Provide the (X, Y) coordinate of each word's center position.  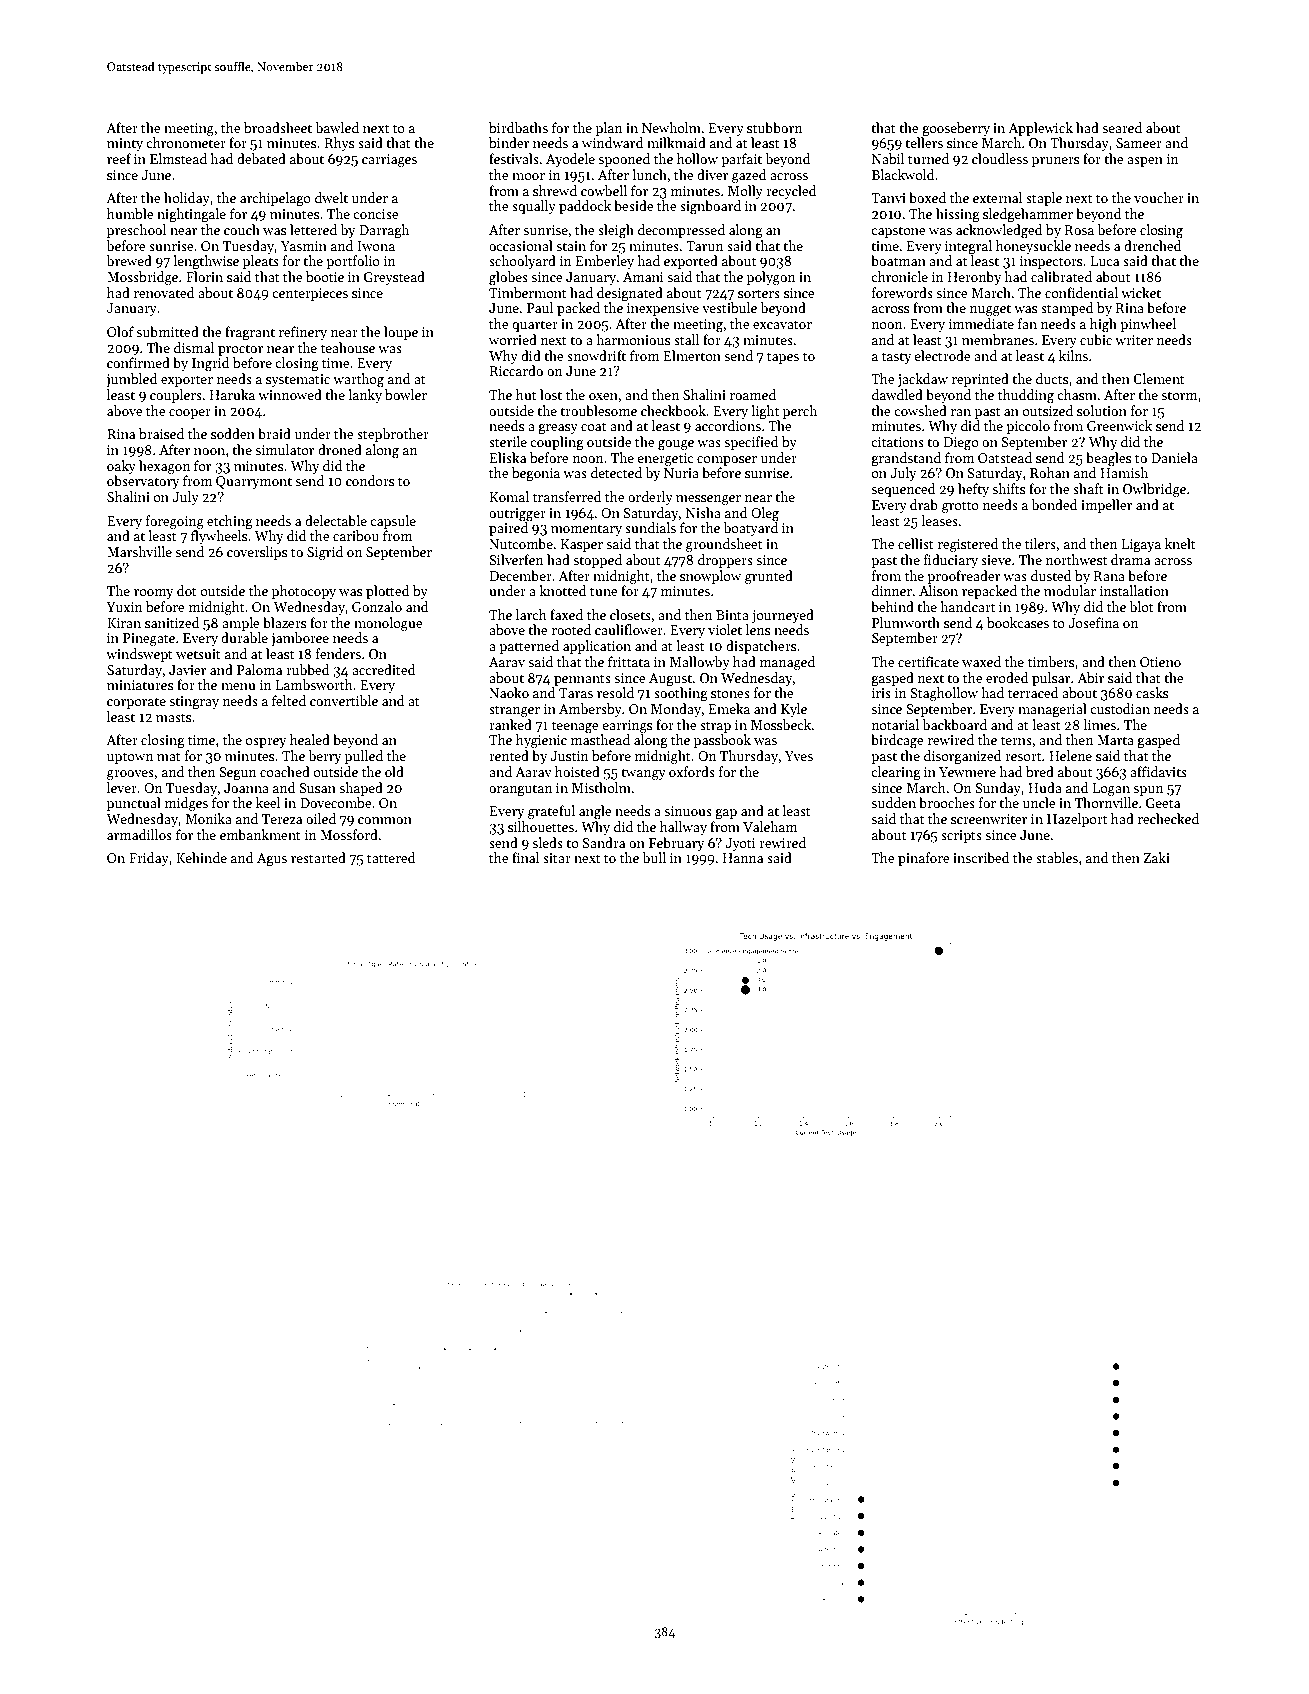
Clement (1159, 378)
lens (758, 629)
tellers (924, 142)
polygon (771, 278)
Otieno (1160, 662)
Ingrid (210, 364)
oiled (321, 818)
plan (609, 129)
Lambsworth (314, 684)
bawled (337, 127)
